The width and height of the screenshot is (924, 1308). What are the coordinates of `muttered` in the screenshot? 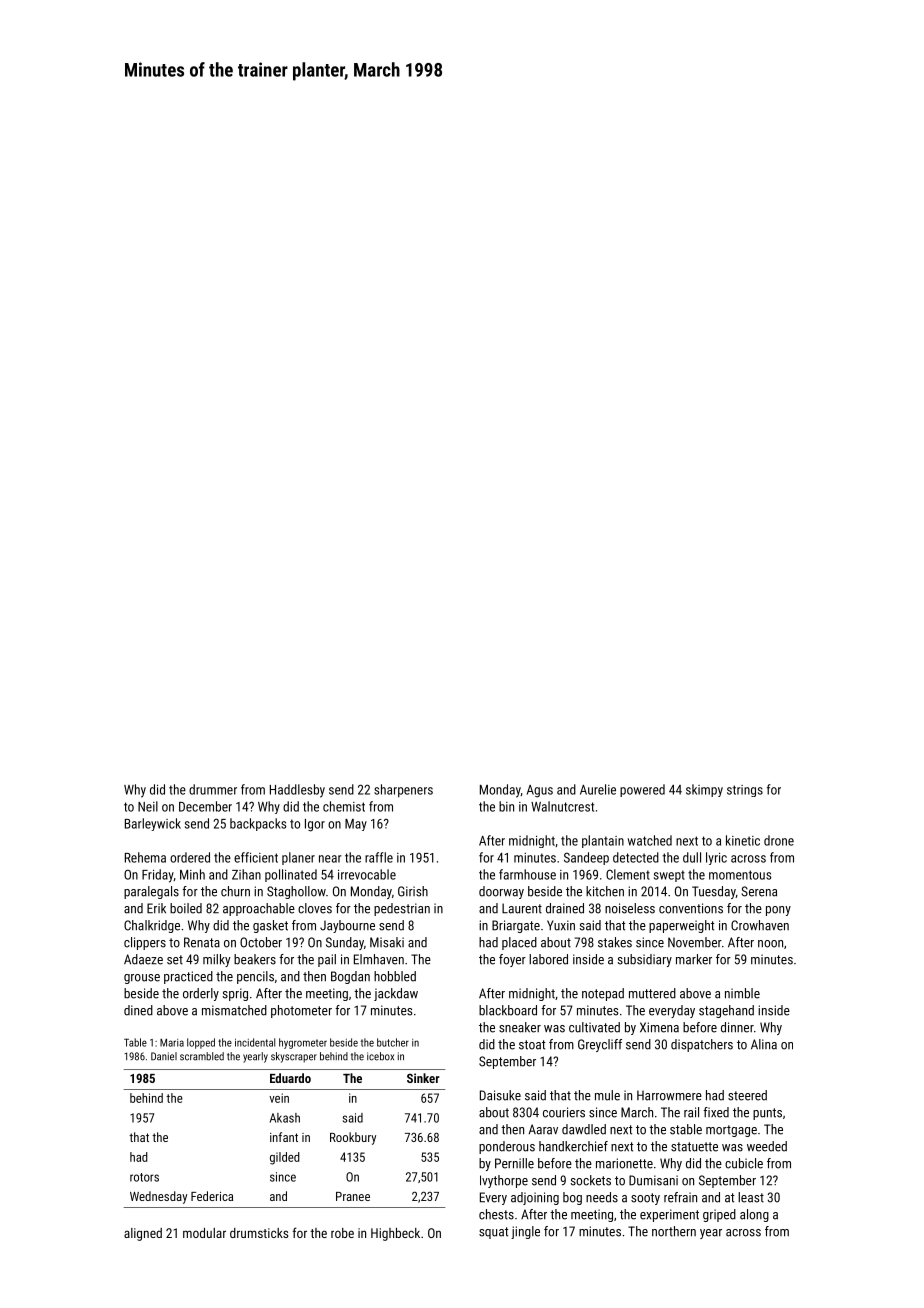 It's located at (652, 993).
